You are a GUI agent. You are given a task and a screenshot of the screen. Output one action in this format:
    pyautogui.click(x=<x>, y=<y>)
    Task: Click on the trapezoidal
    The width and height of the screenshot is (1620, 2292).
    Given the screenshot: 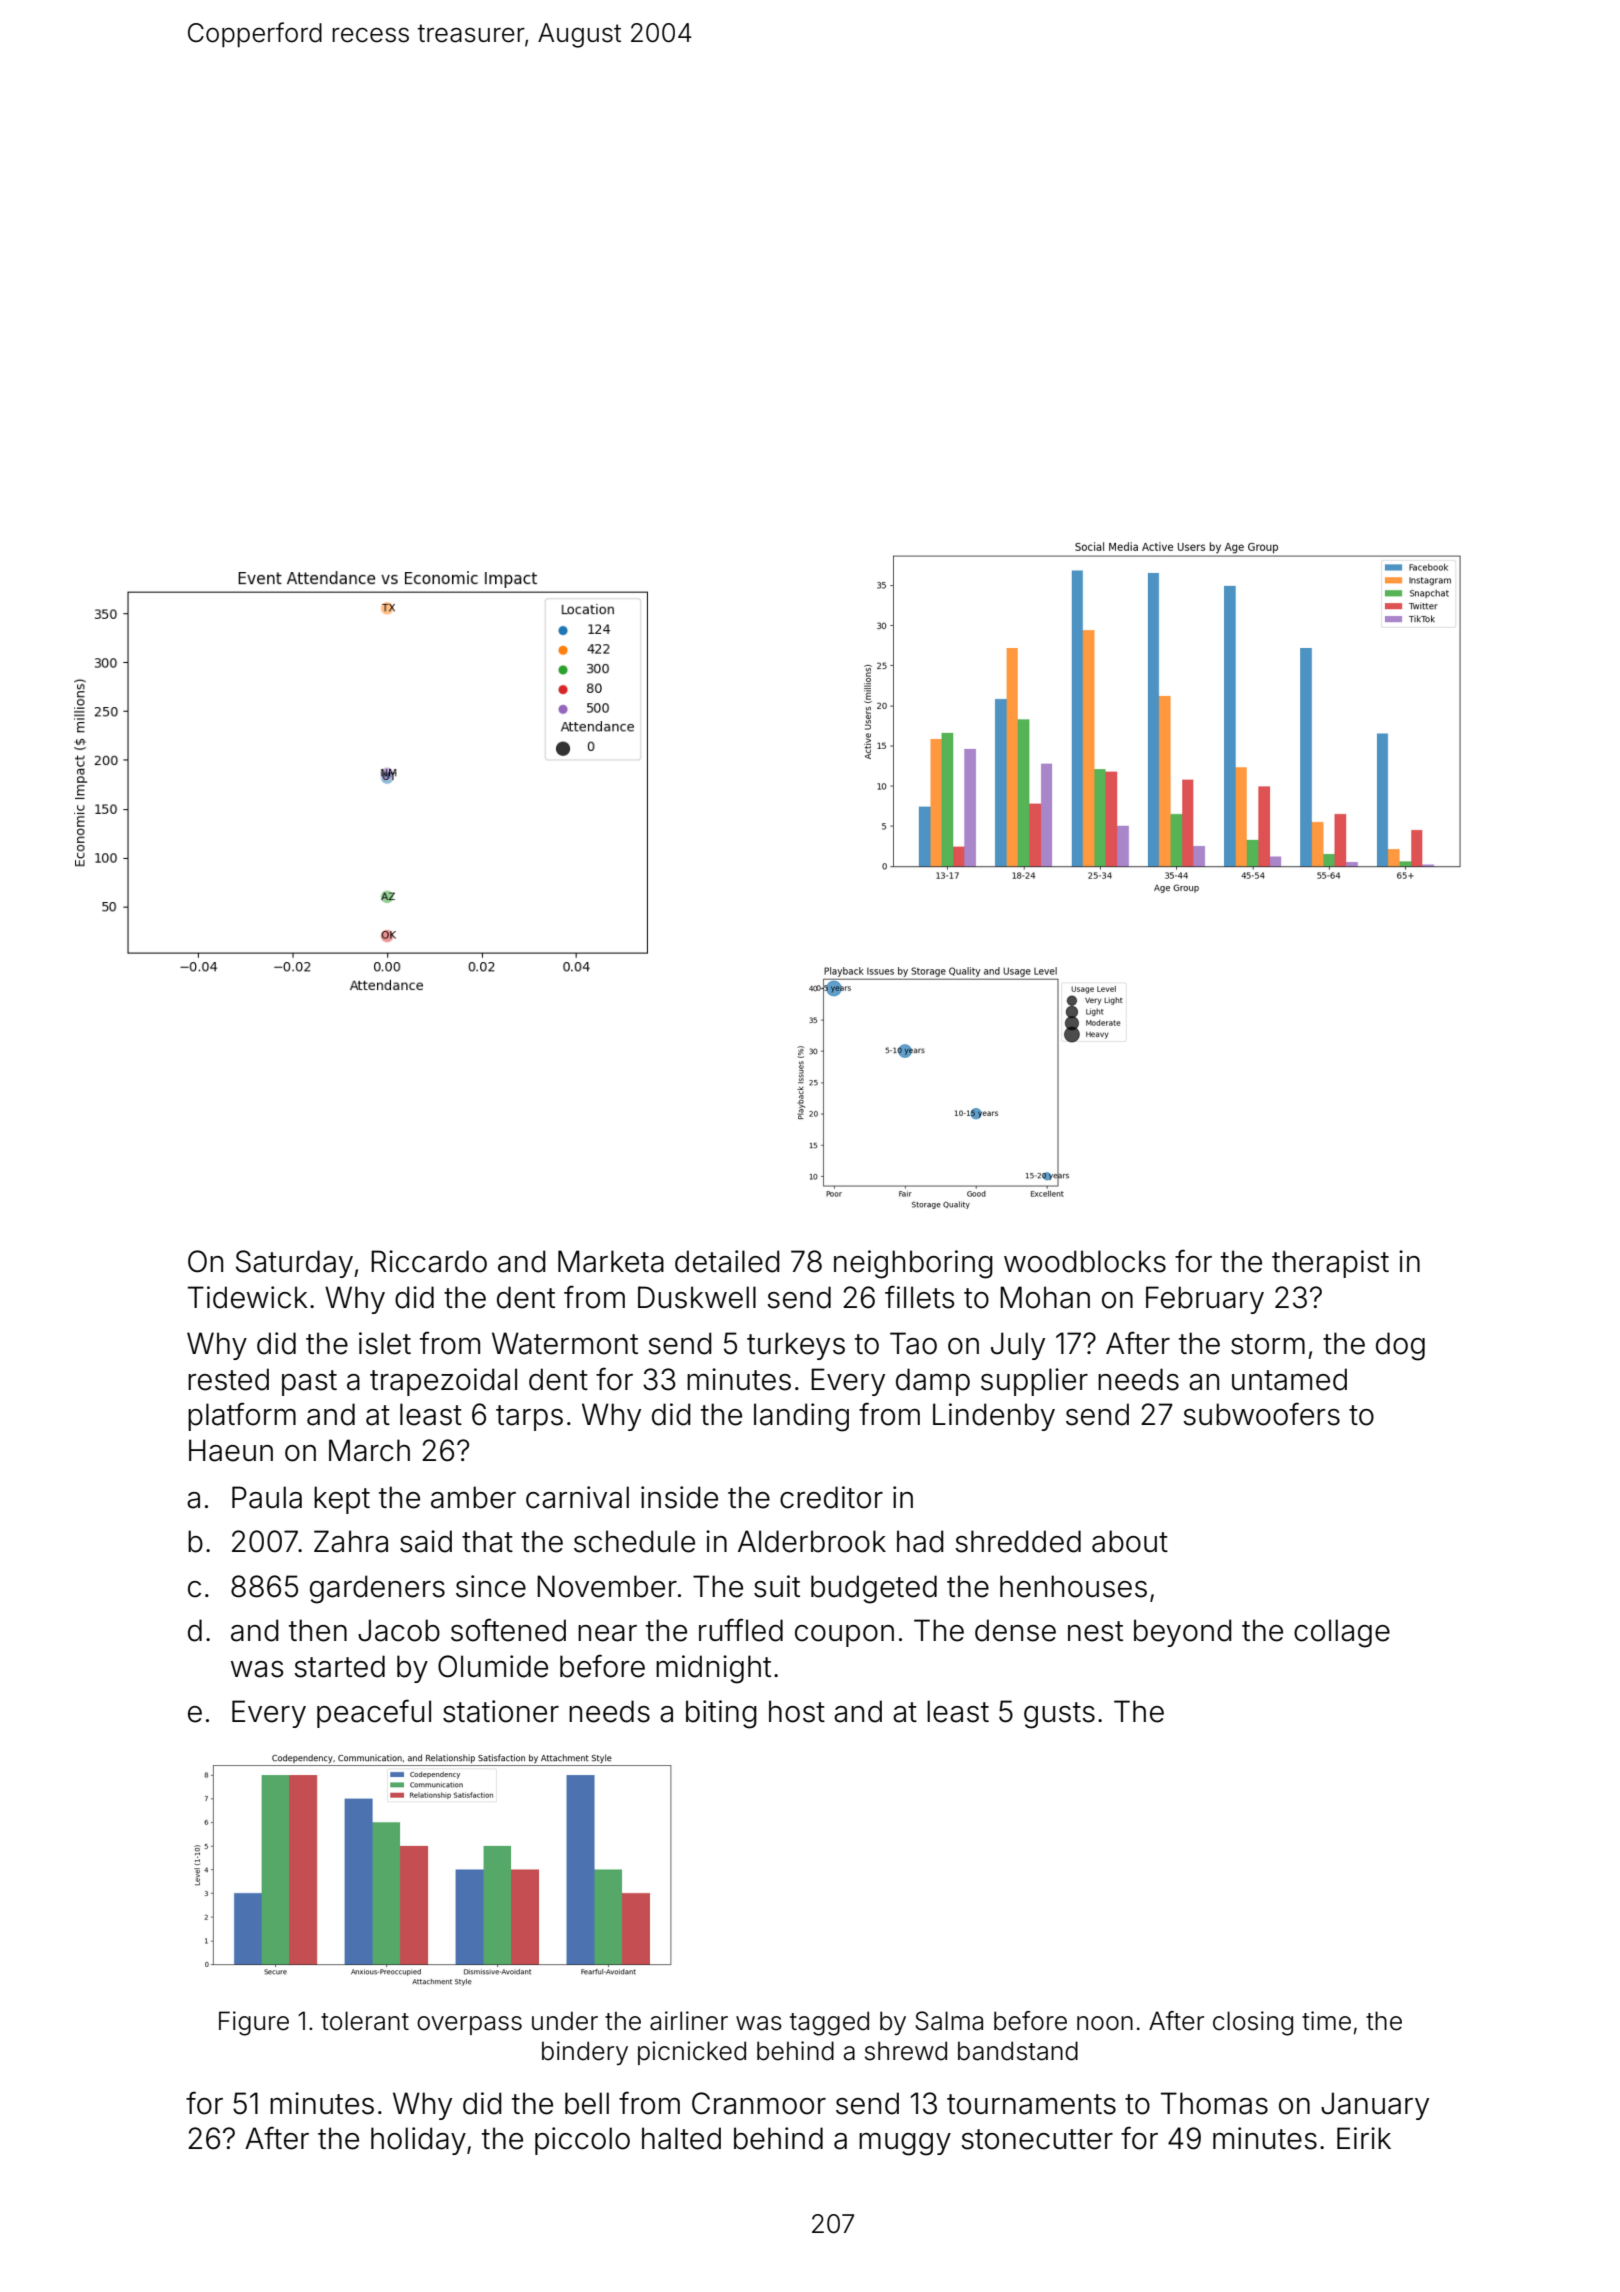 What is the action you would take?
    pyautogui.click(x=443, y=1382)
